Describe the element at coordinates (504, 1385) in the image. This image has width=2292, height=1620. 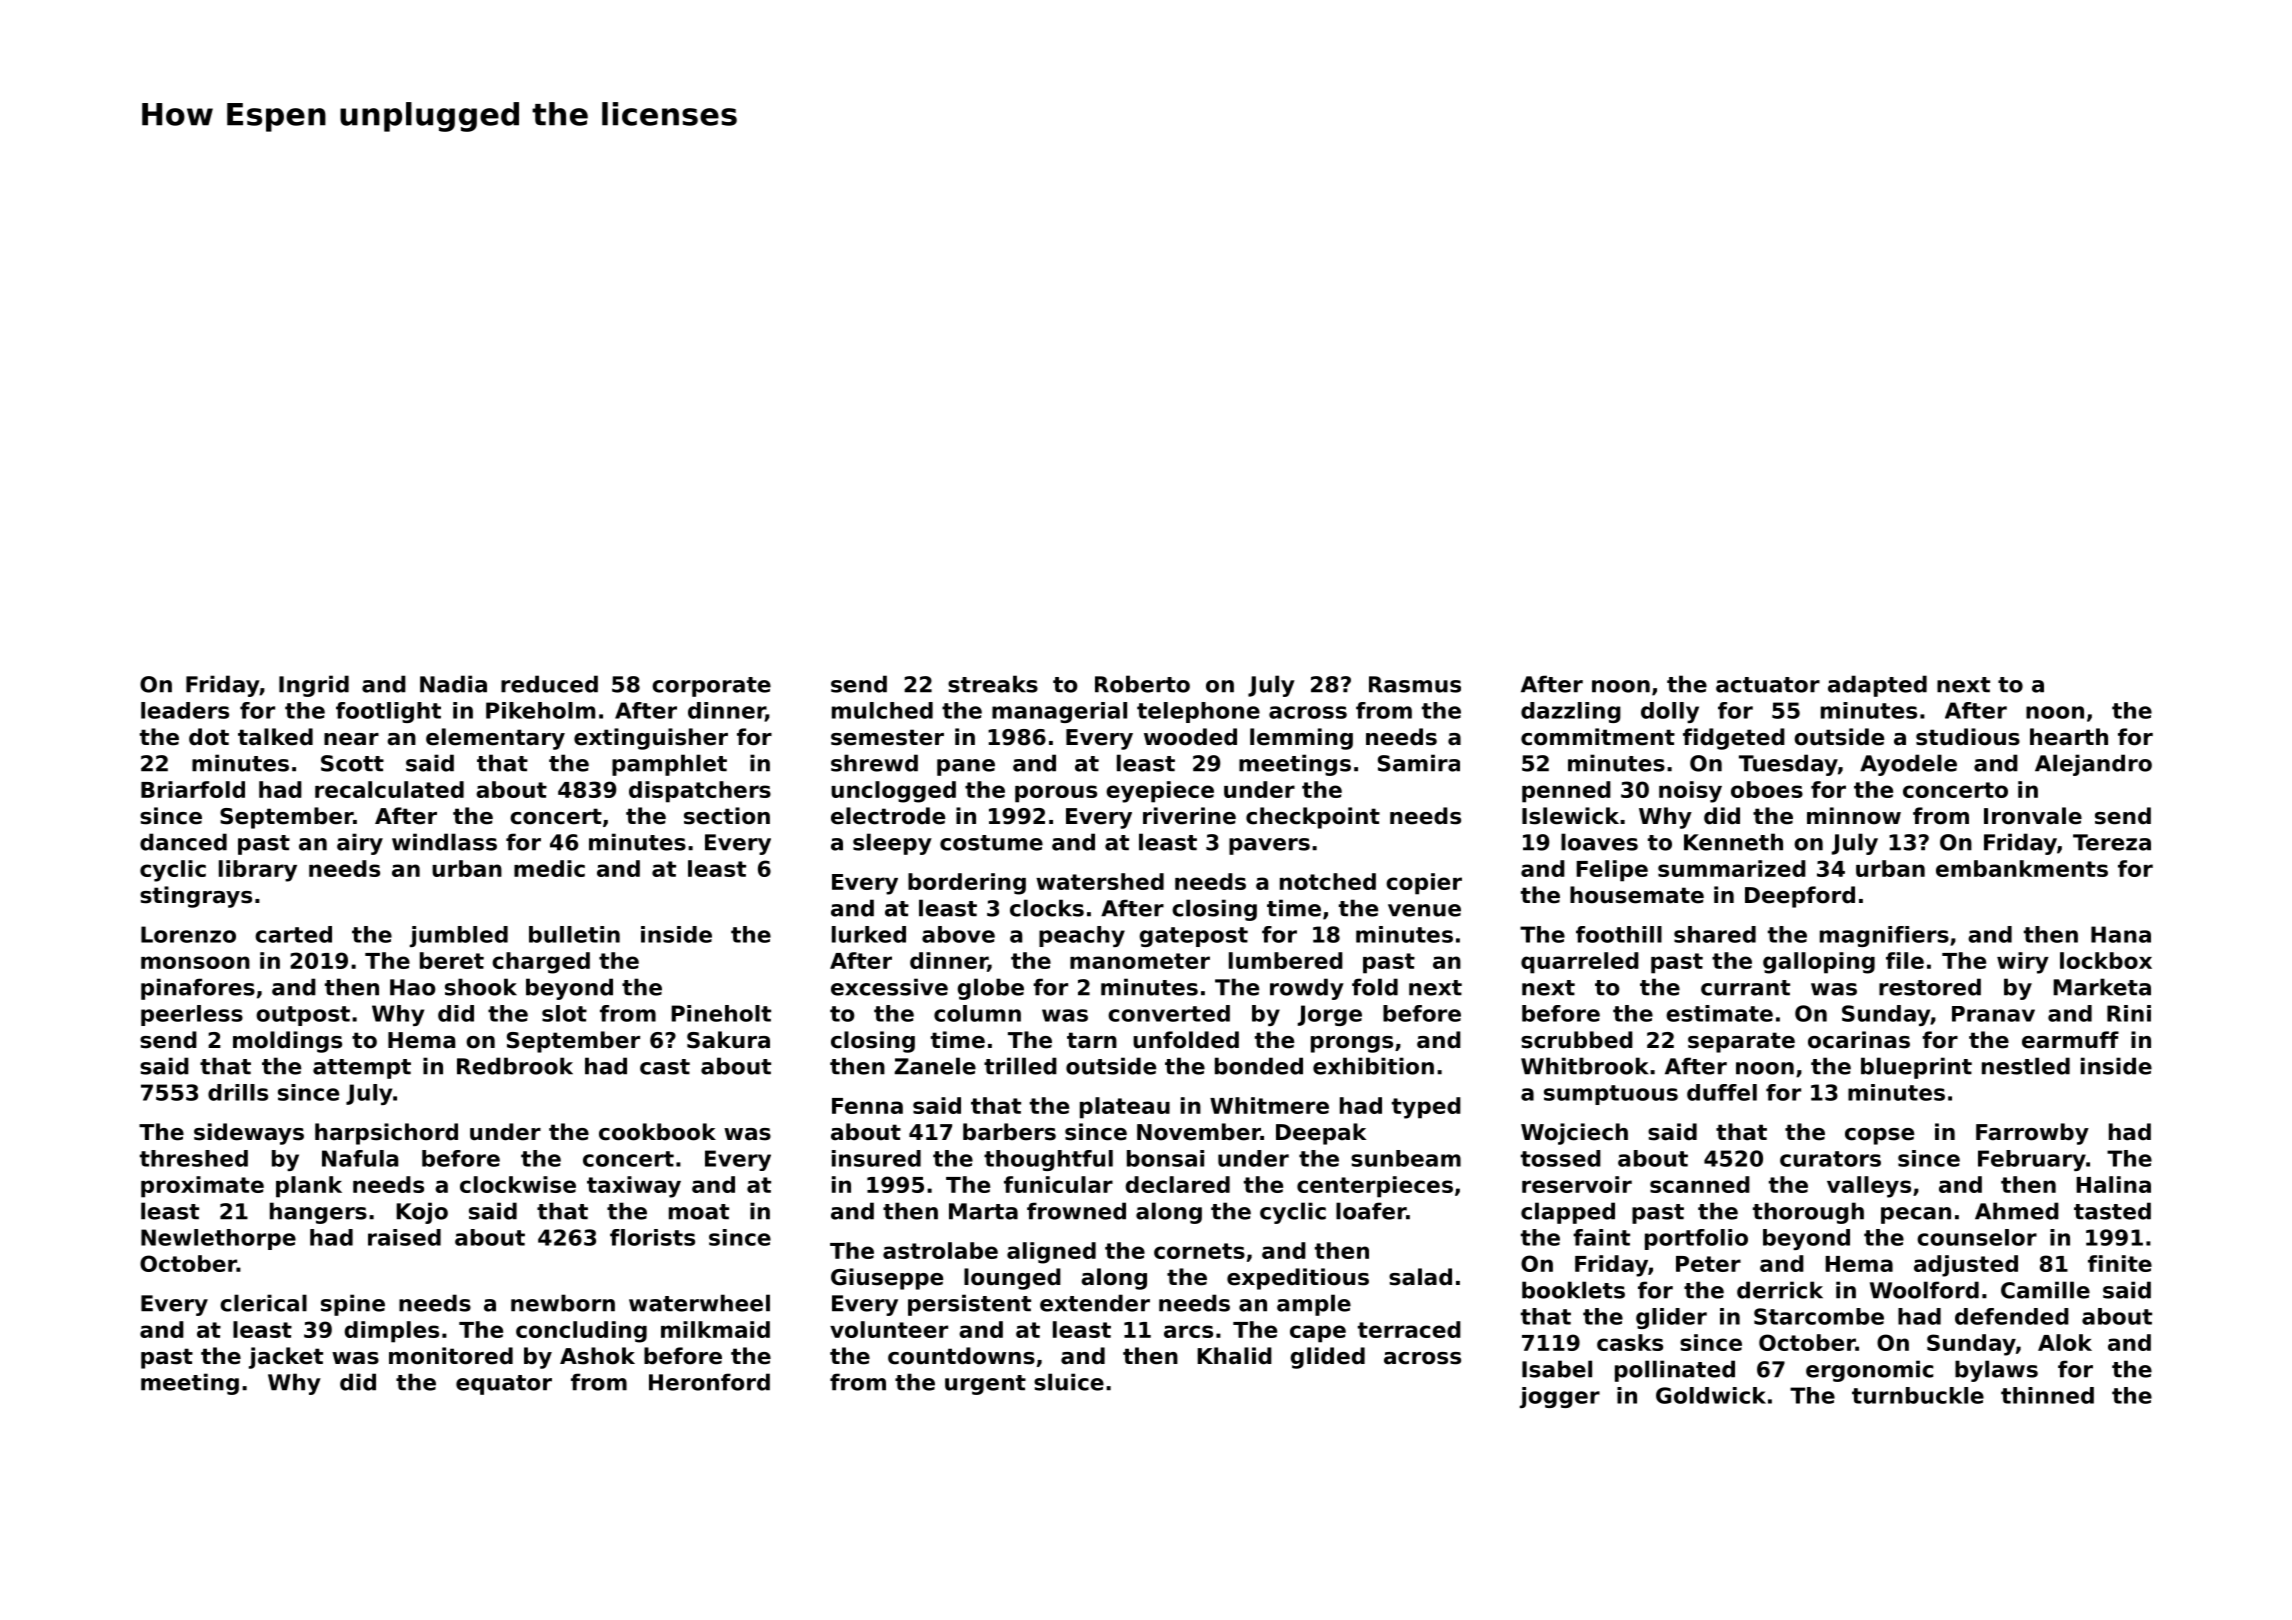
I see `equator` at that location.
